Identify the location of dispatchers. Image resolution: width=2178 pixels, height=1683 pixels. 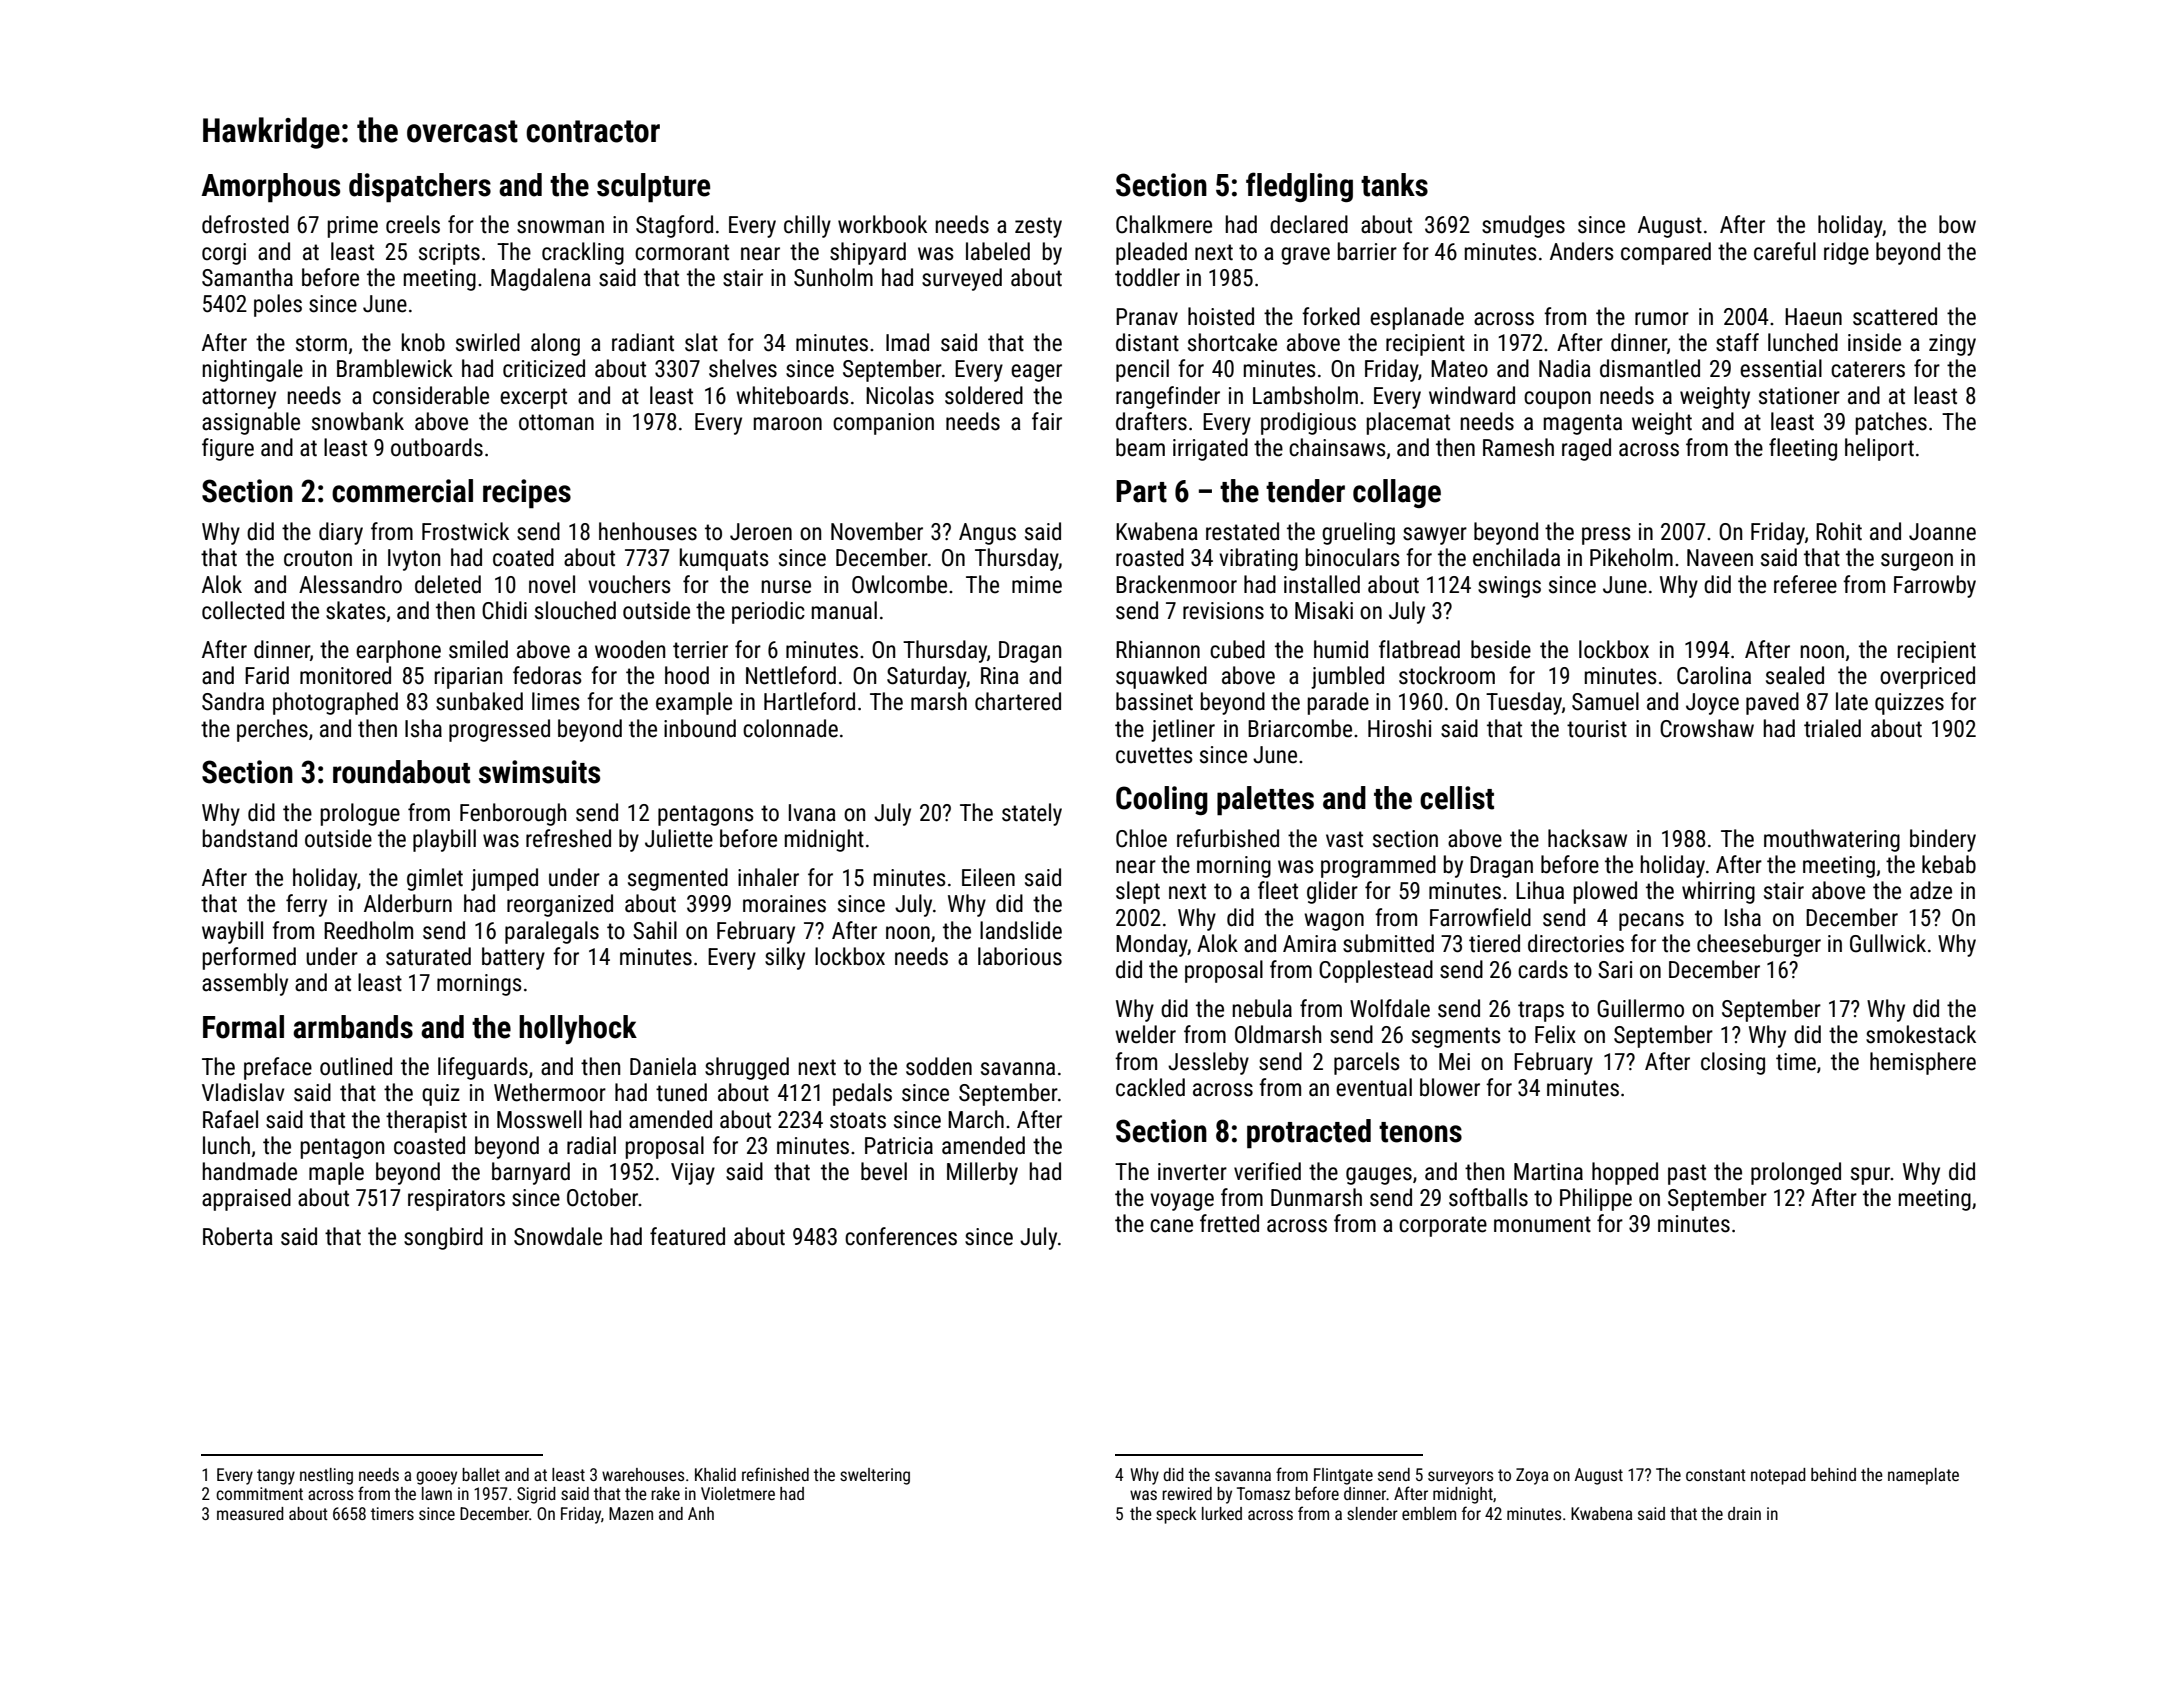
(420, 188).
